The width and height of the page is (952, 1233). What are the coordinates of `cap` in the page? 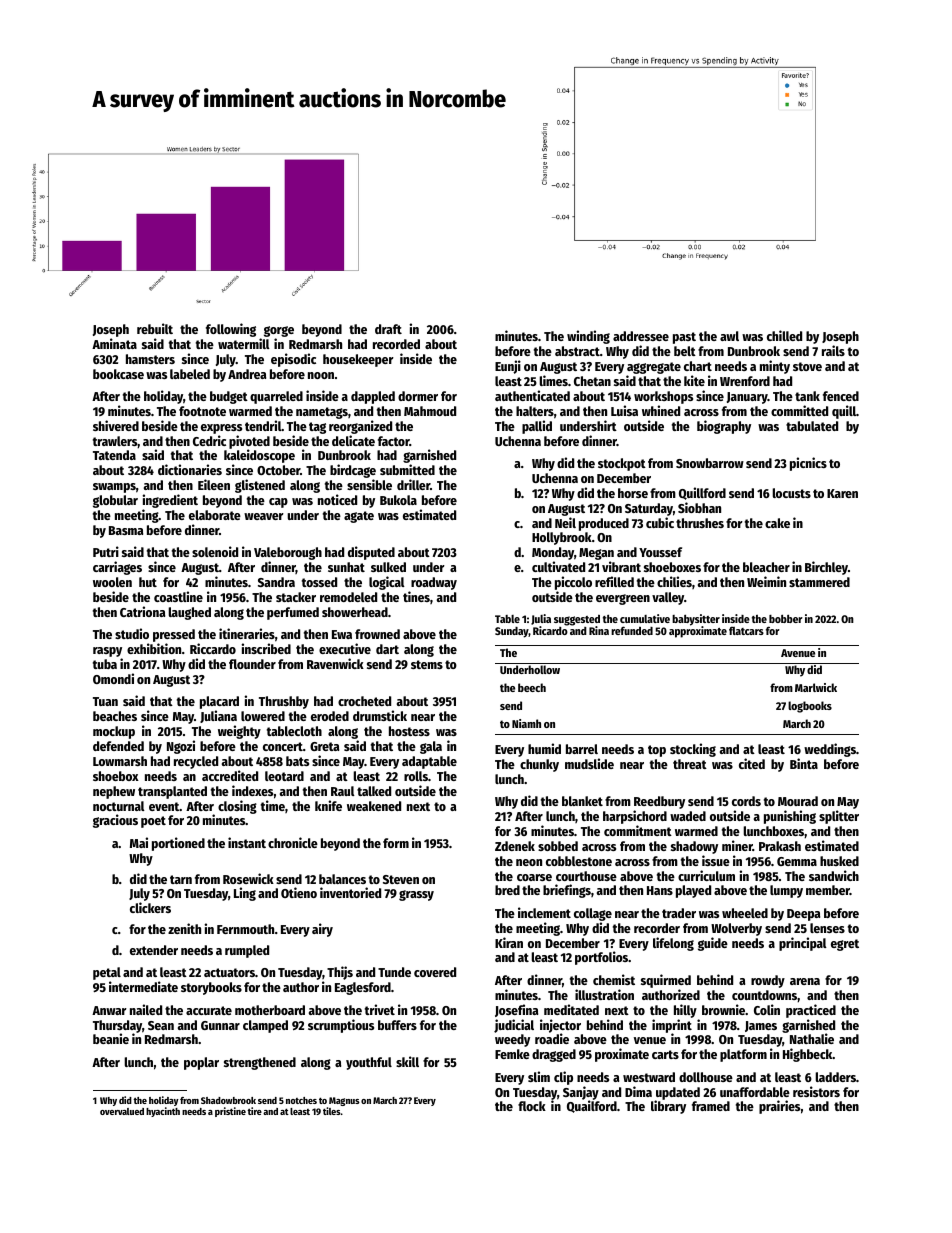 It's located at (278, 503).
